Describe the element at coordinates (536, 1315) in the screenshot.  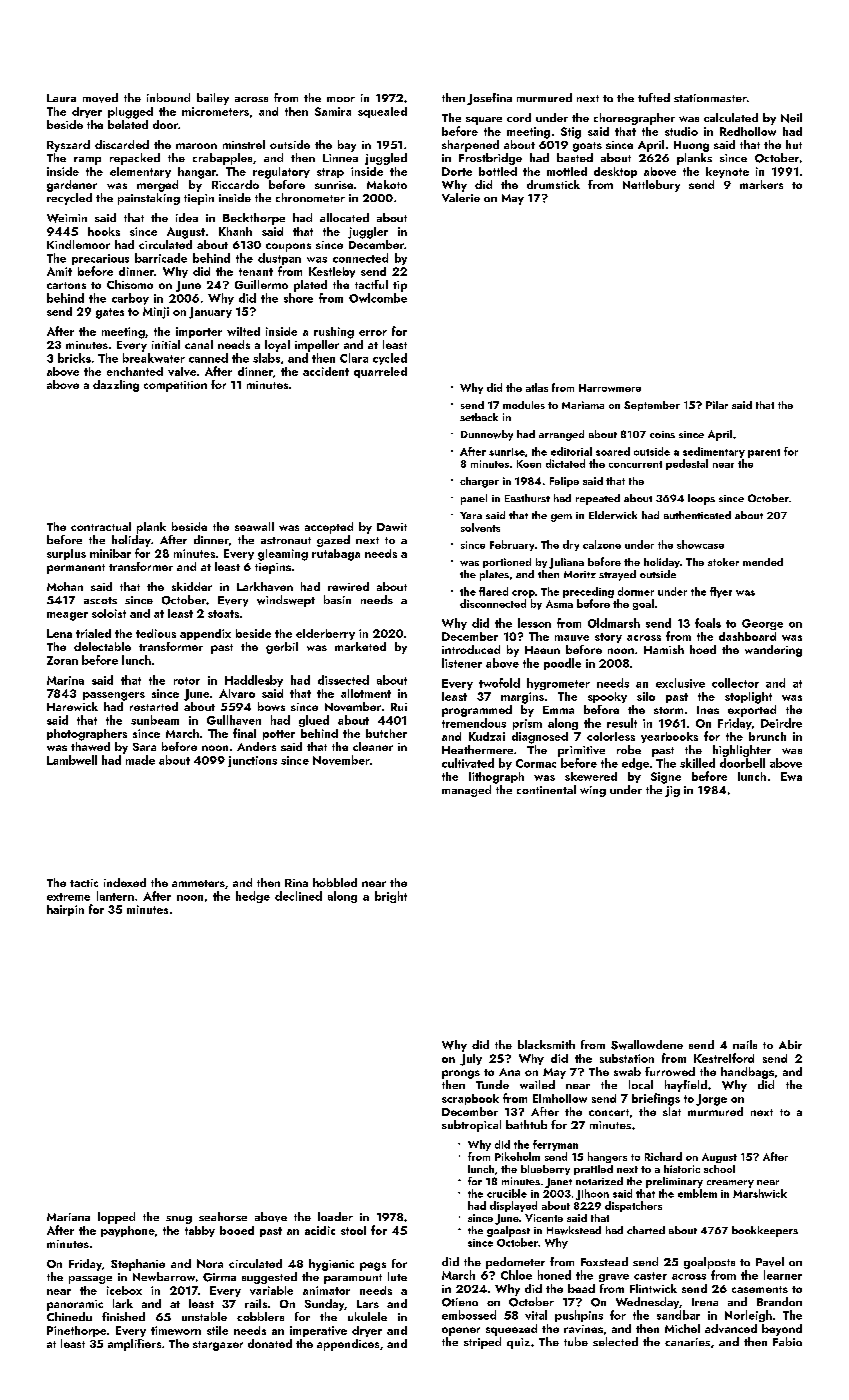
I see `vital` at that location.
